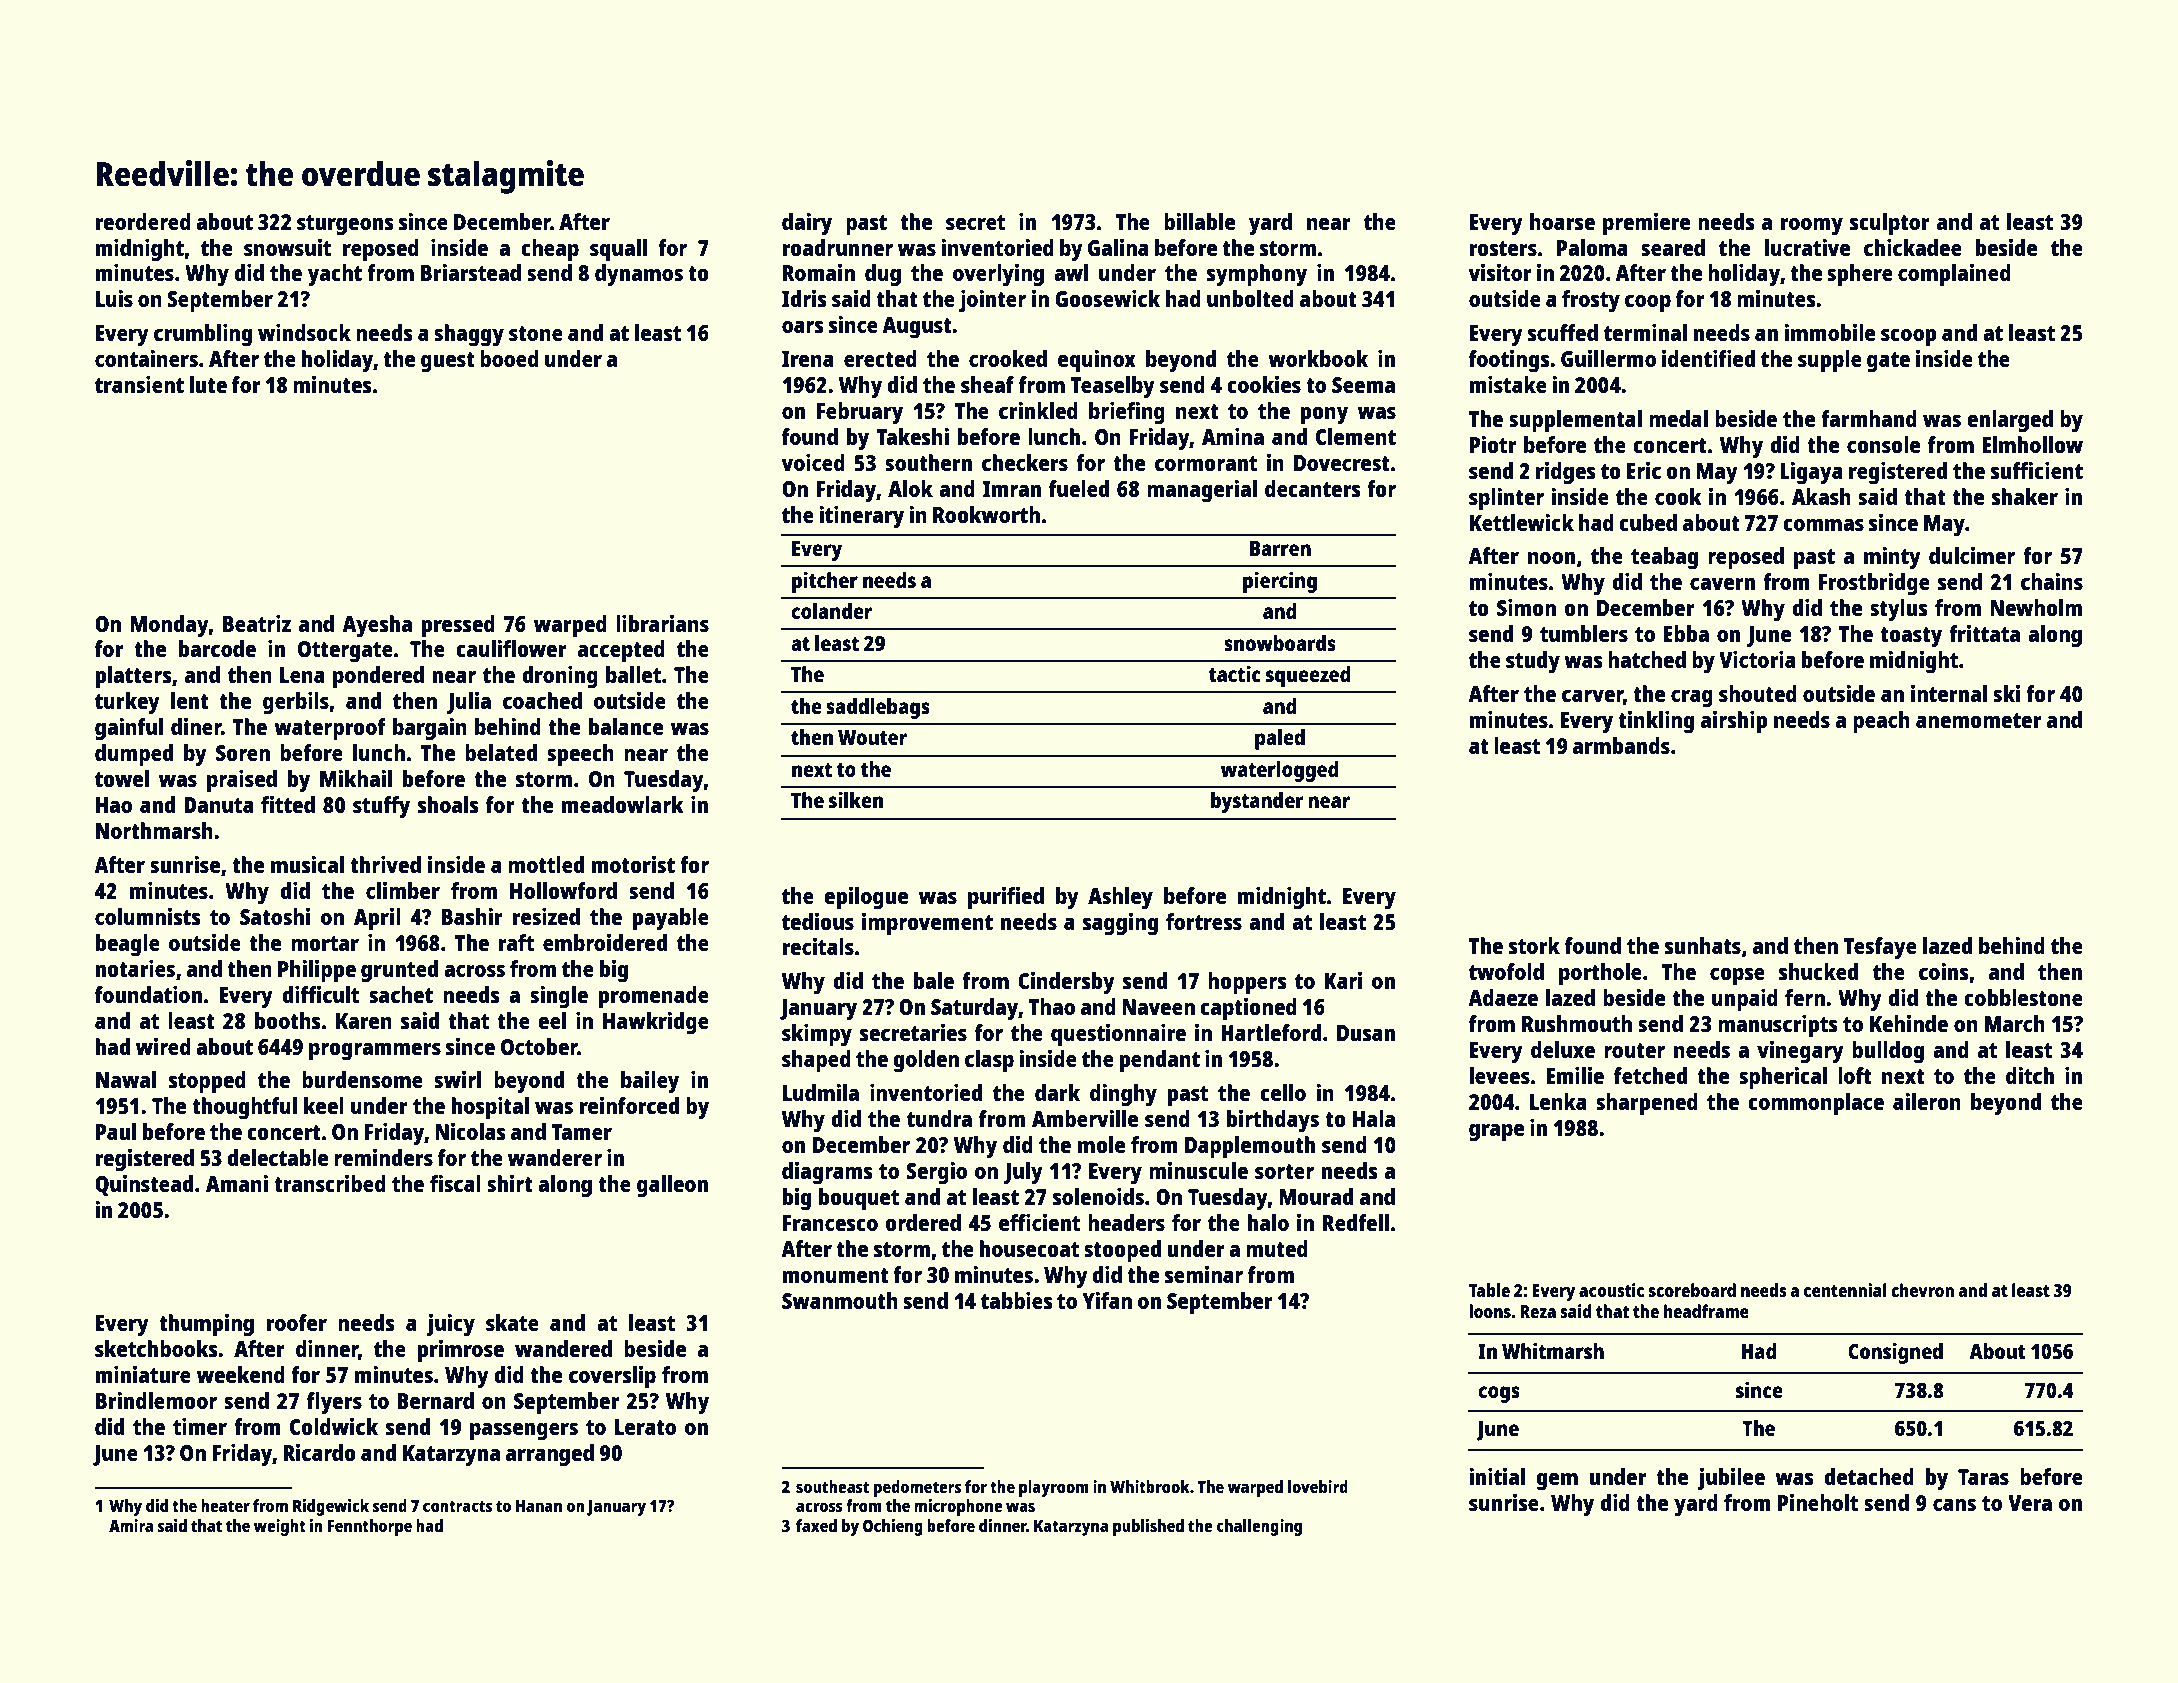 The image size is (2178, 1683). I want to click on sturgeons, so click(345, 225).
